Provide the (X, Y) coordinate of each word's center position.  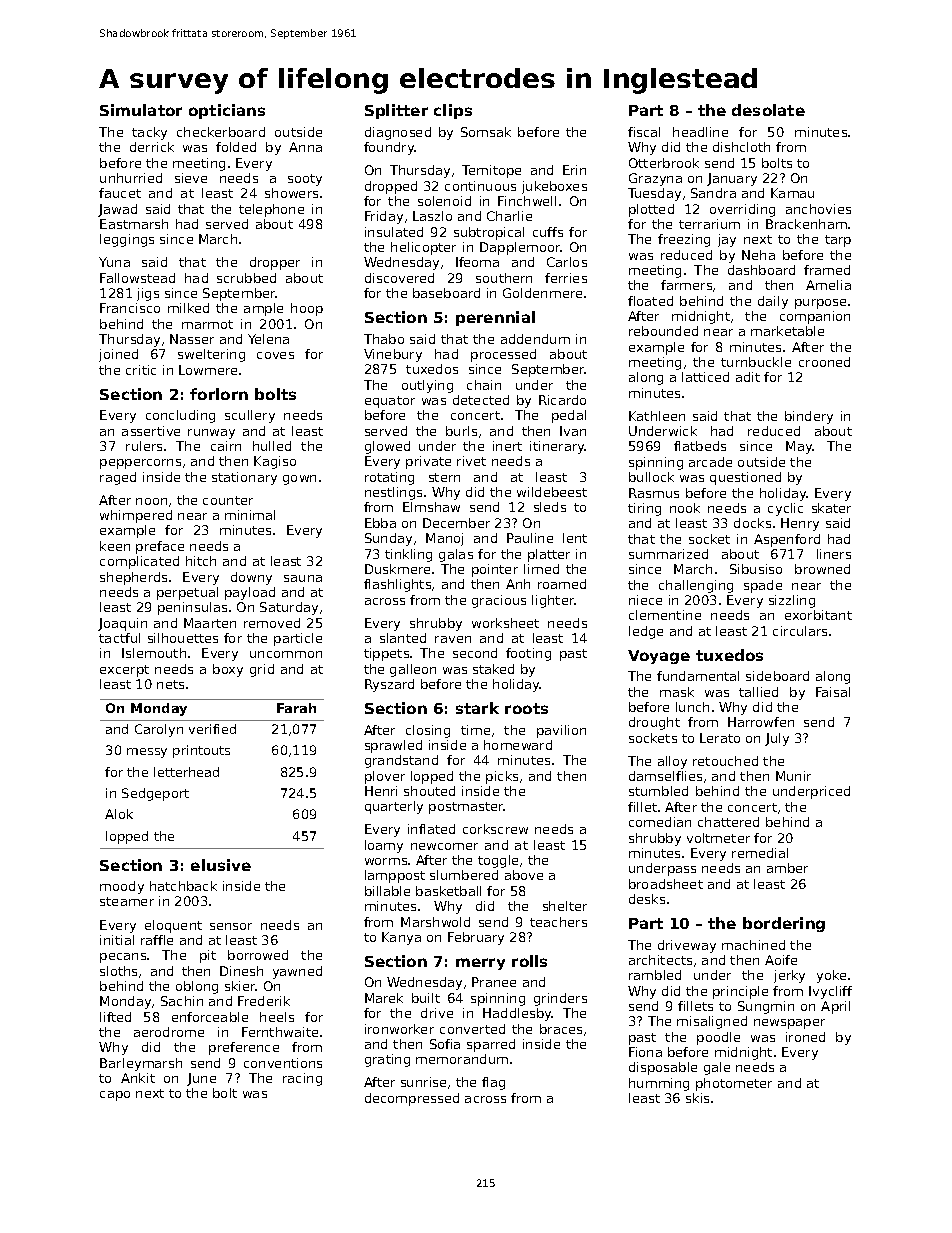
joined (118, 355)
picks (502, 777)
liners (834, 554)
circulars (800, 631)
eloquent (173, 926)
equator (390, 402)
